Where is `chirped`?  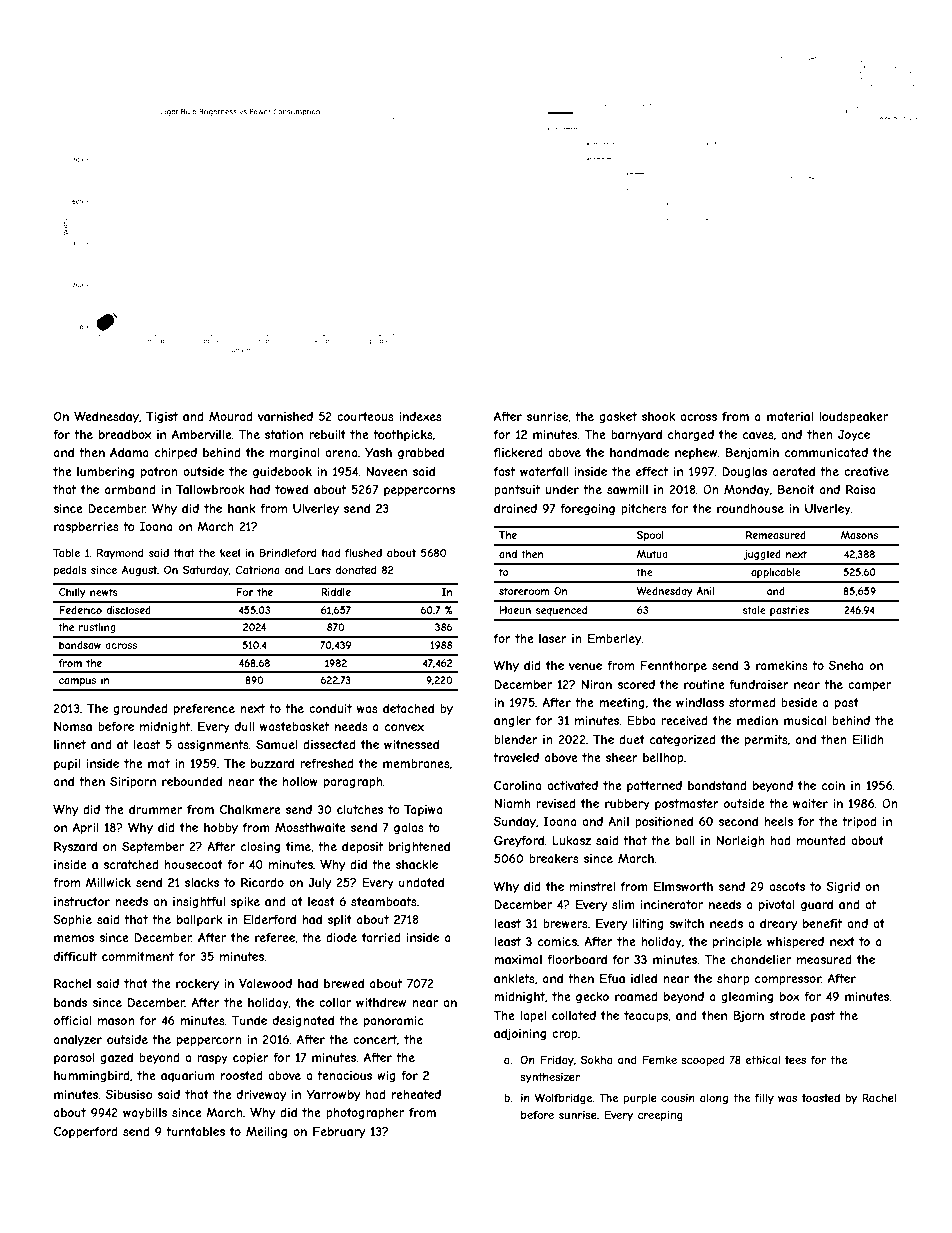
chirped is located at coordinates (176, 454).
